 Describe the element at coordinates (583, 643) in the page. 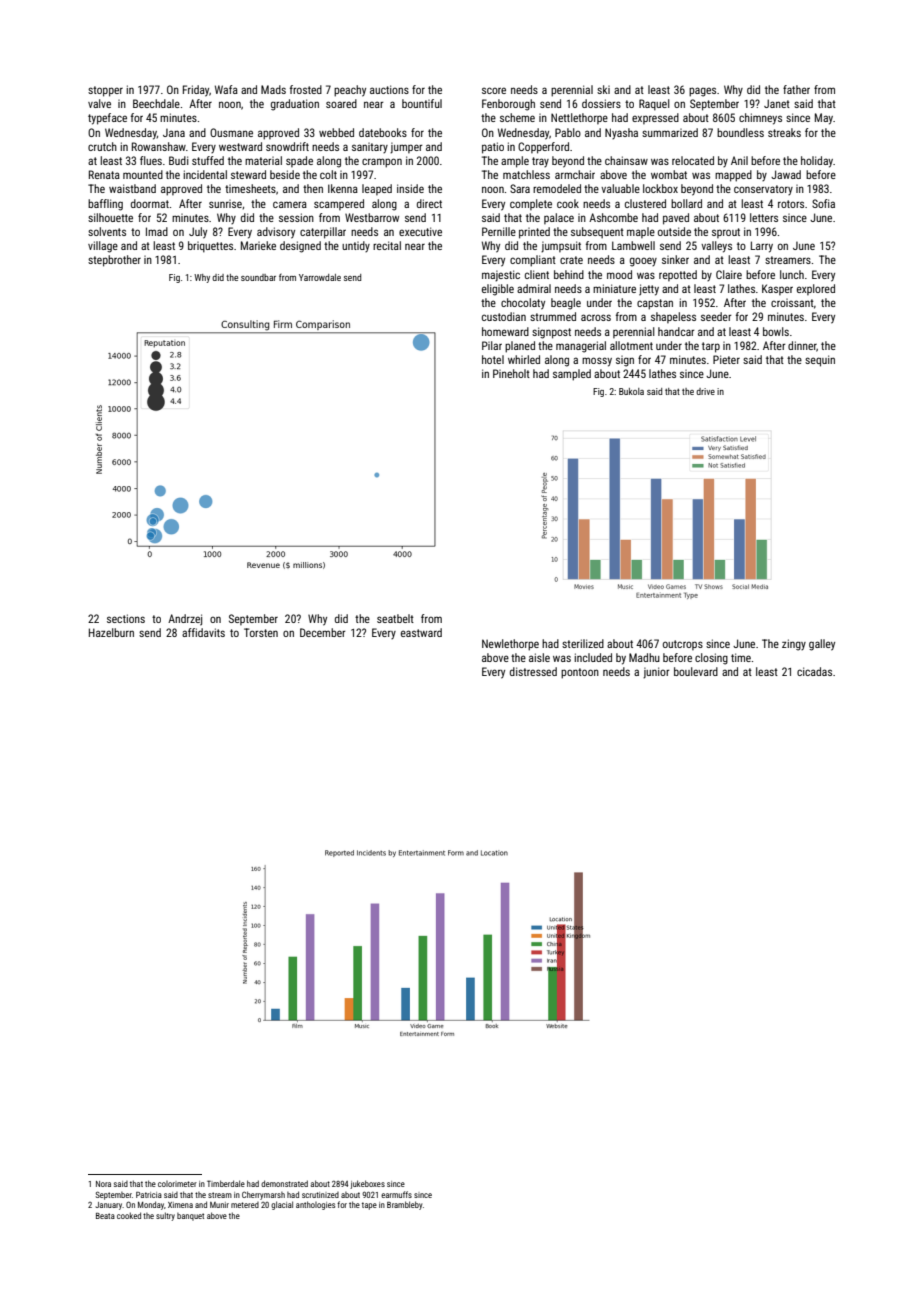

I see `sterilized` at that location.
